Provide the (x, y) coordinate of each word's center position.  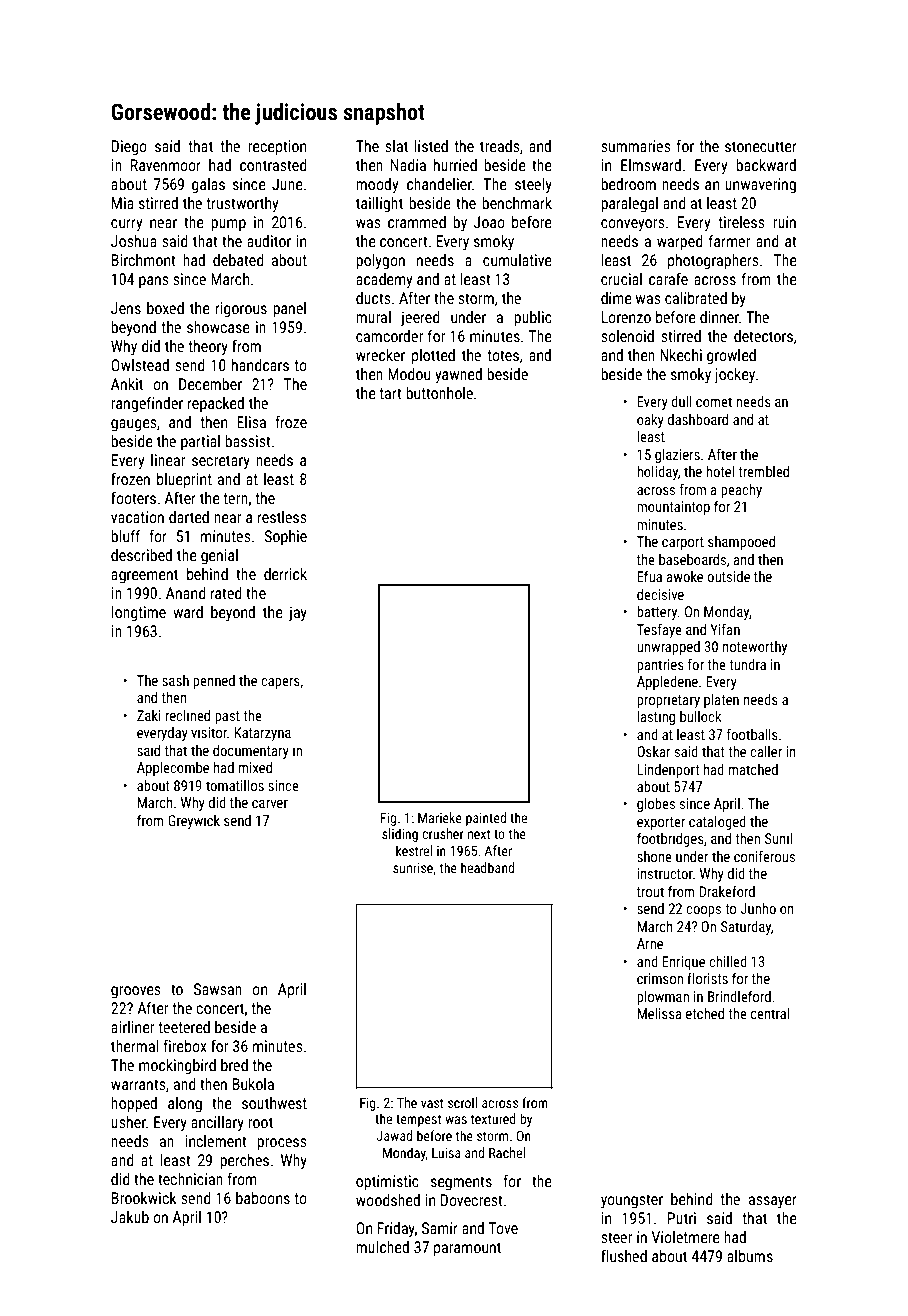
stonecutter (761, 146)
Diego (129, 147)
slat (396, 146)
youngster (632, 1201)
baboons (263, 1198)
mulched (382, 1247)
